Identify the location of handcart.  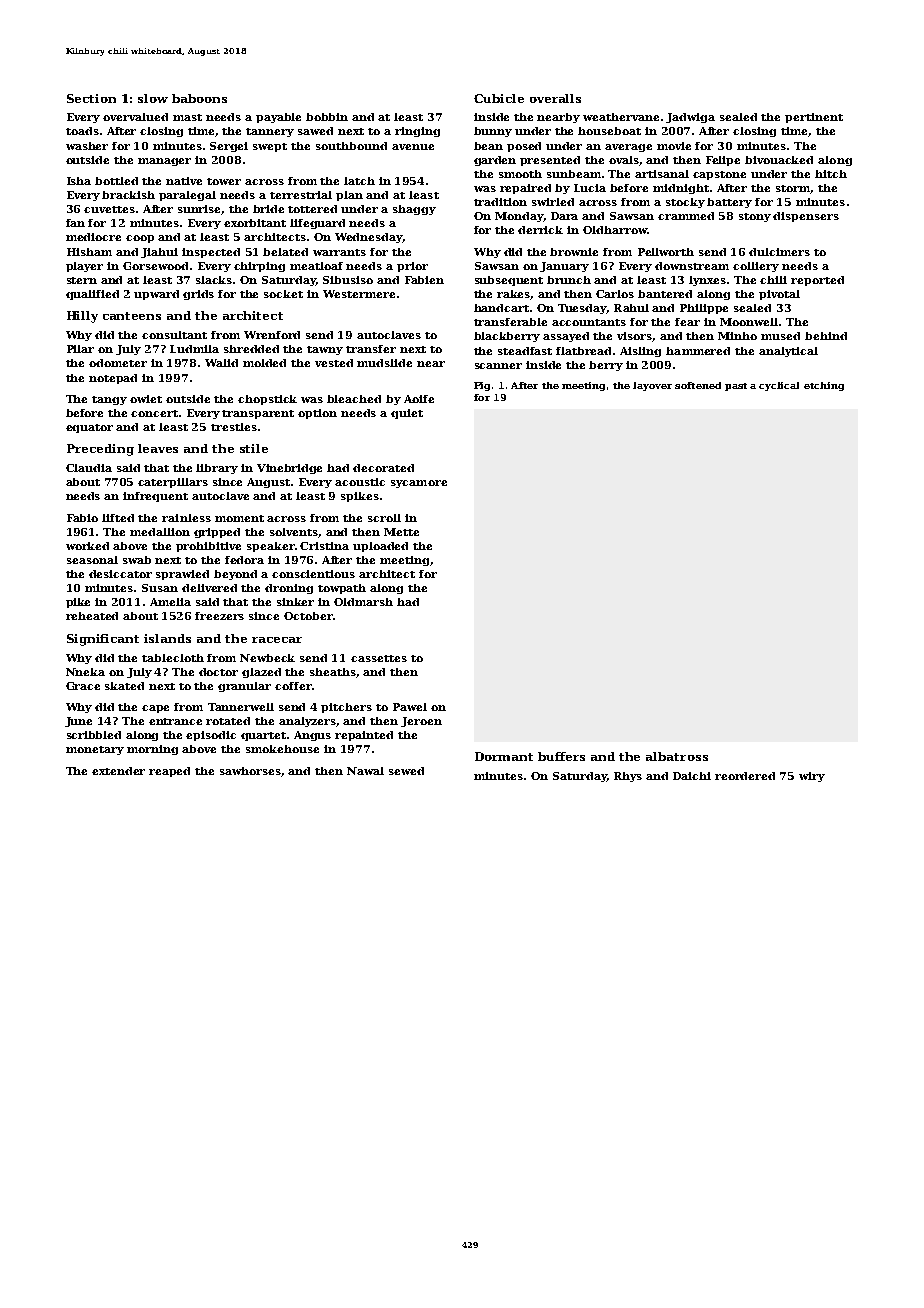
(501, 308).
